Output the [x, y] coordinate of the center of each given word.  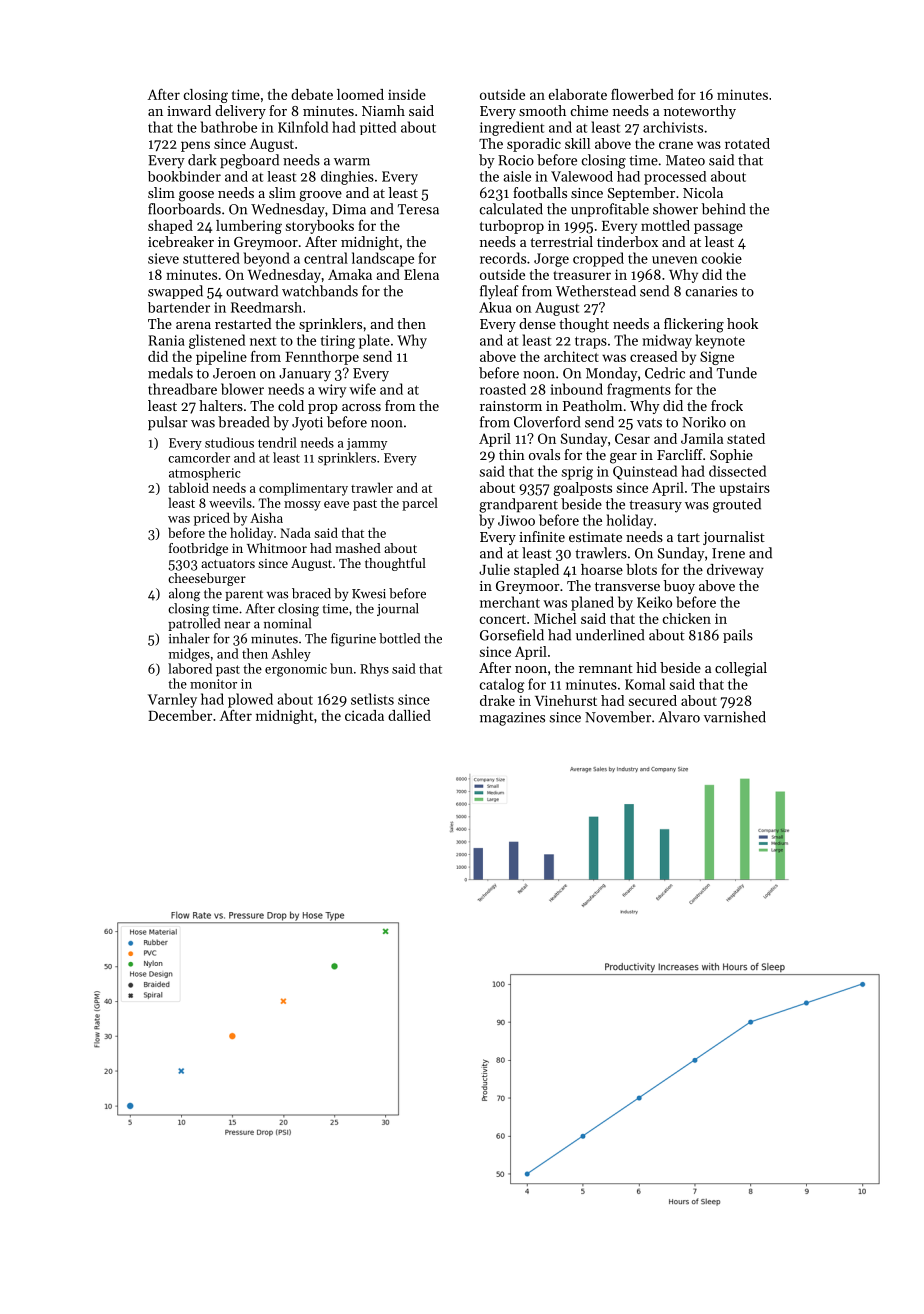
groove [320, 196]
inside [407, 94]
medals [170, 373]
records [503, 258]
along [184, 595]
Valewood [582, 176]
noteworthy [700, 112]
